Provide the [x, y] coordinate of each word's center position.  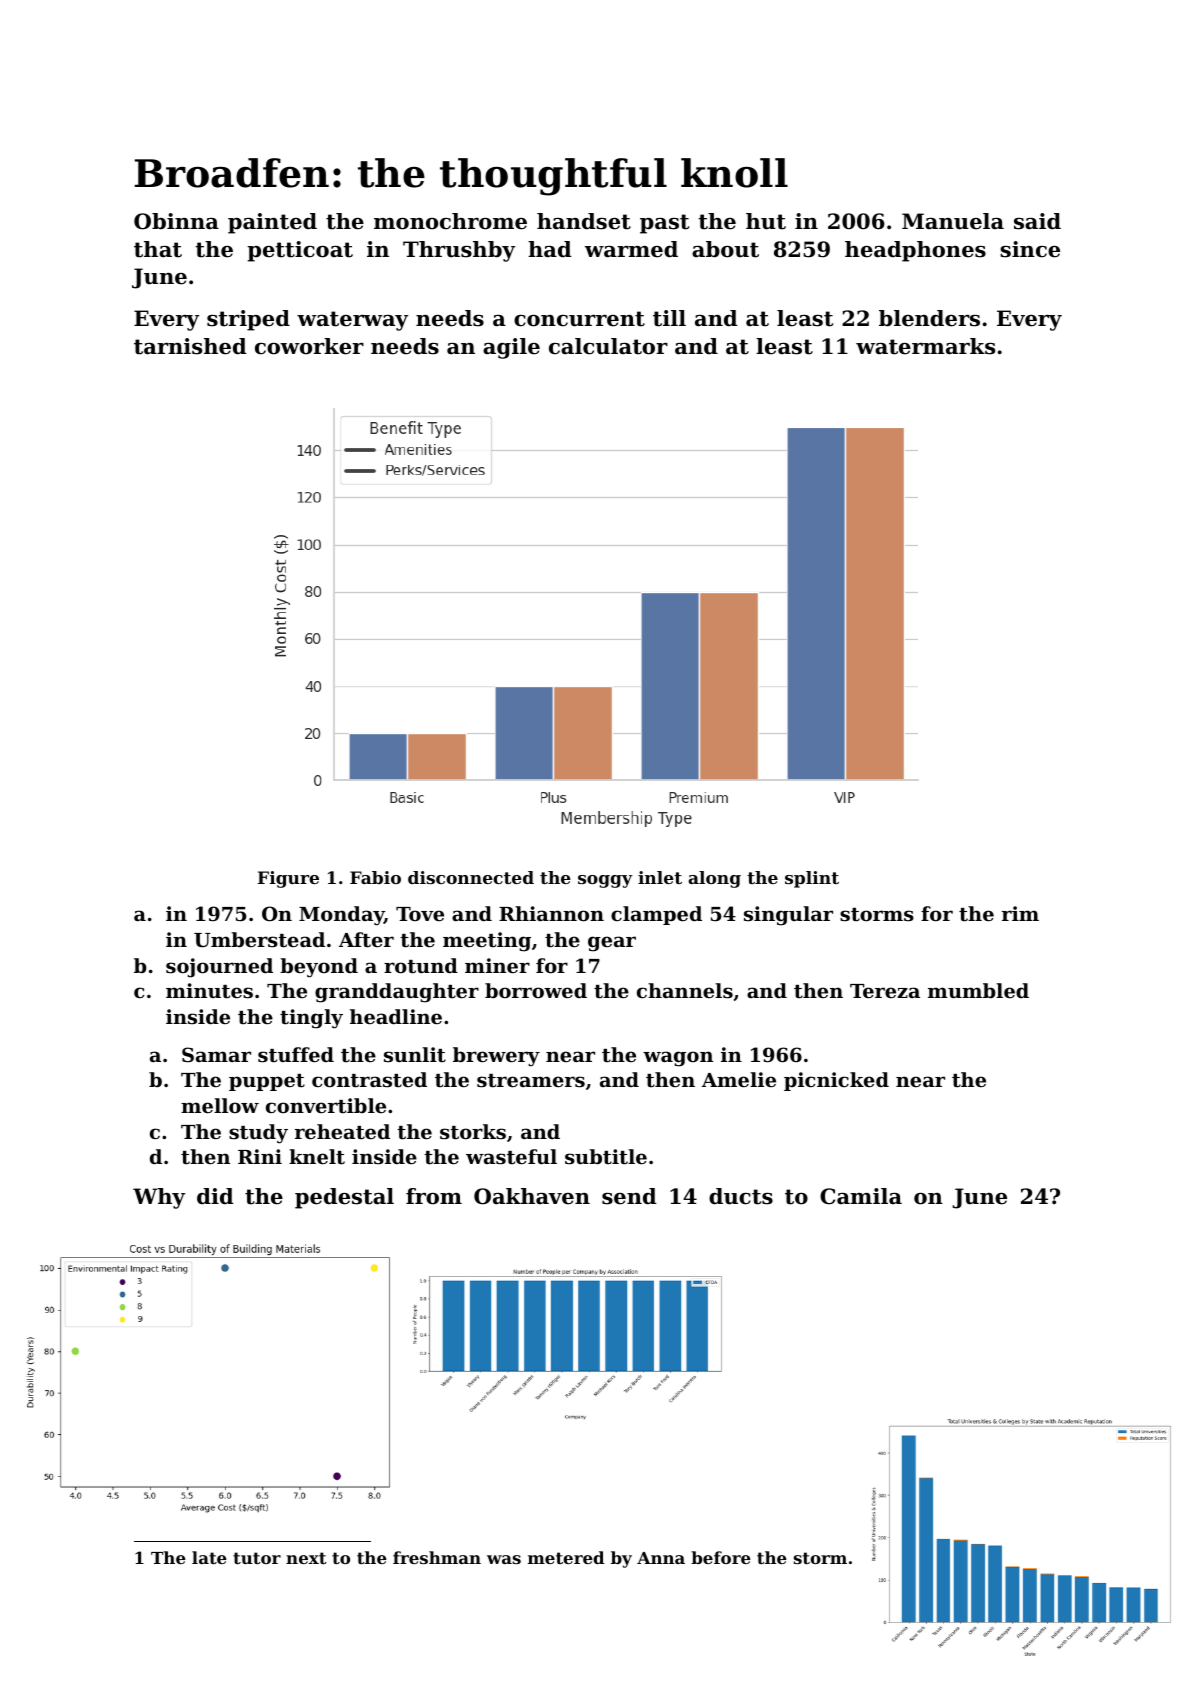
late [209, 1557]
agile [511, 348]
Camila [861, 1196]
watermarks [925, 346]
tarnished [190, 346]
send [629, 1196]
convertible [326, 1105]
